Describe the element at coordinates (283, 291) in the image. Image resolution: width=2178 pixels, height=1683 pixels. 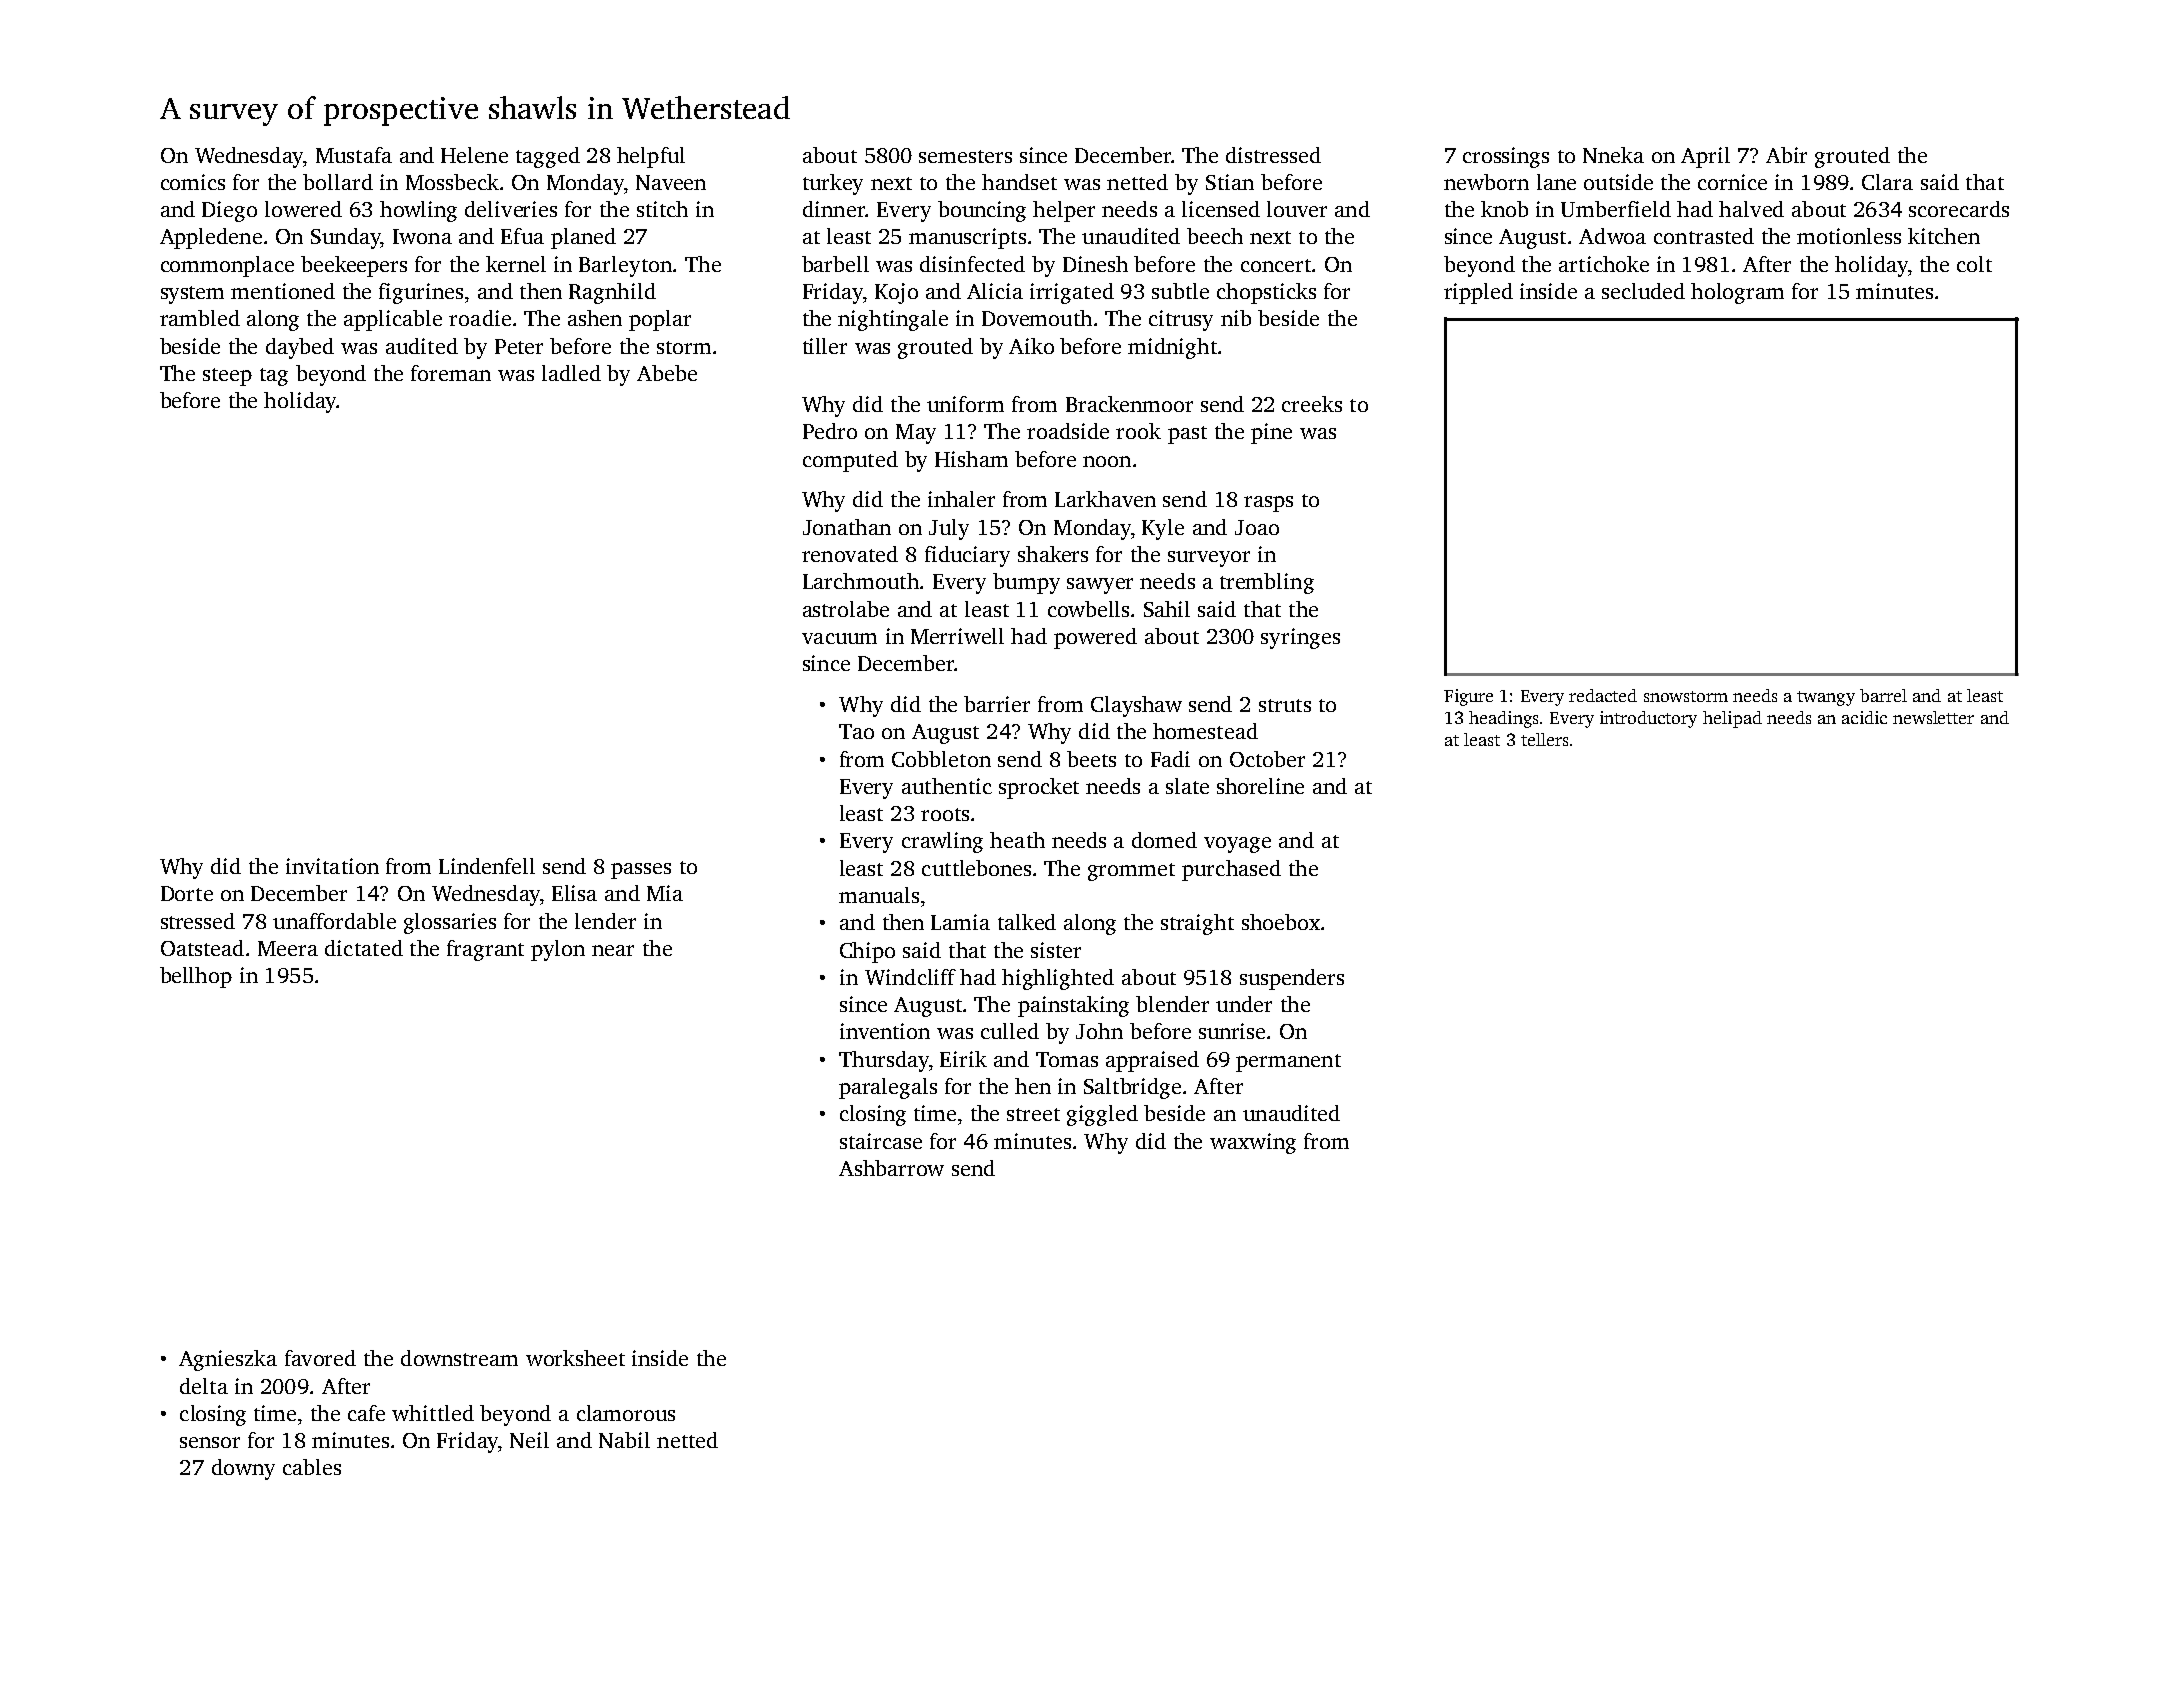
I see `mentioned` at that location.
